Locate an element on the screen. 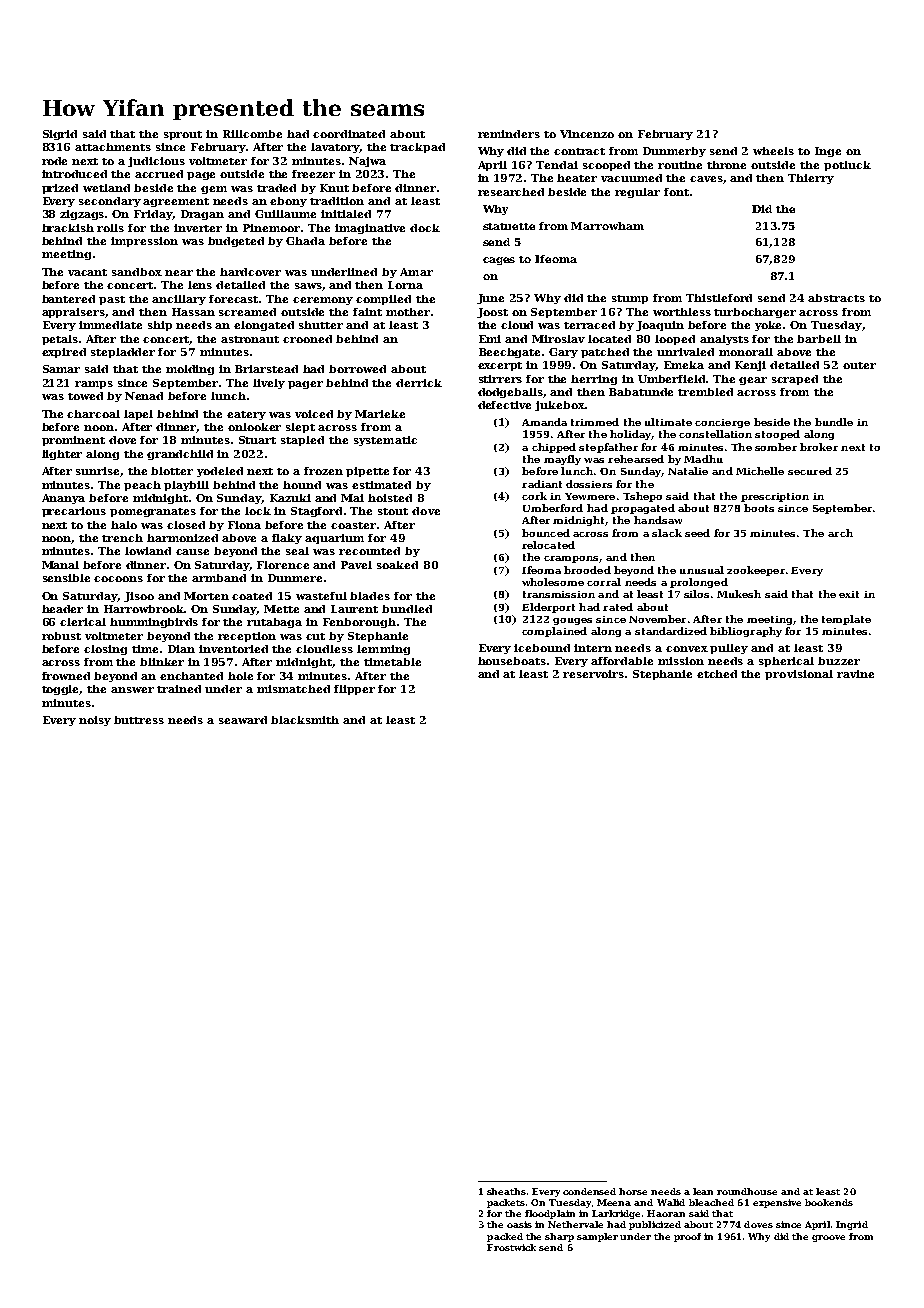  blacksmith is located at coordinates (305, 720).
